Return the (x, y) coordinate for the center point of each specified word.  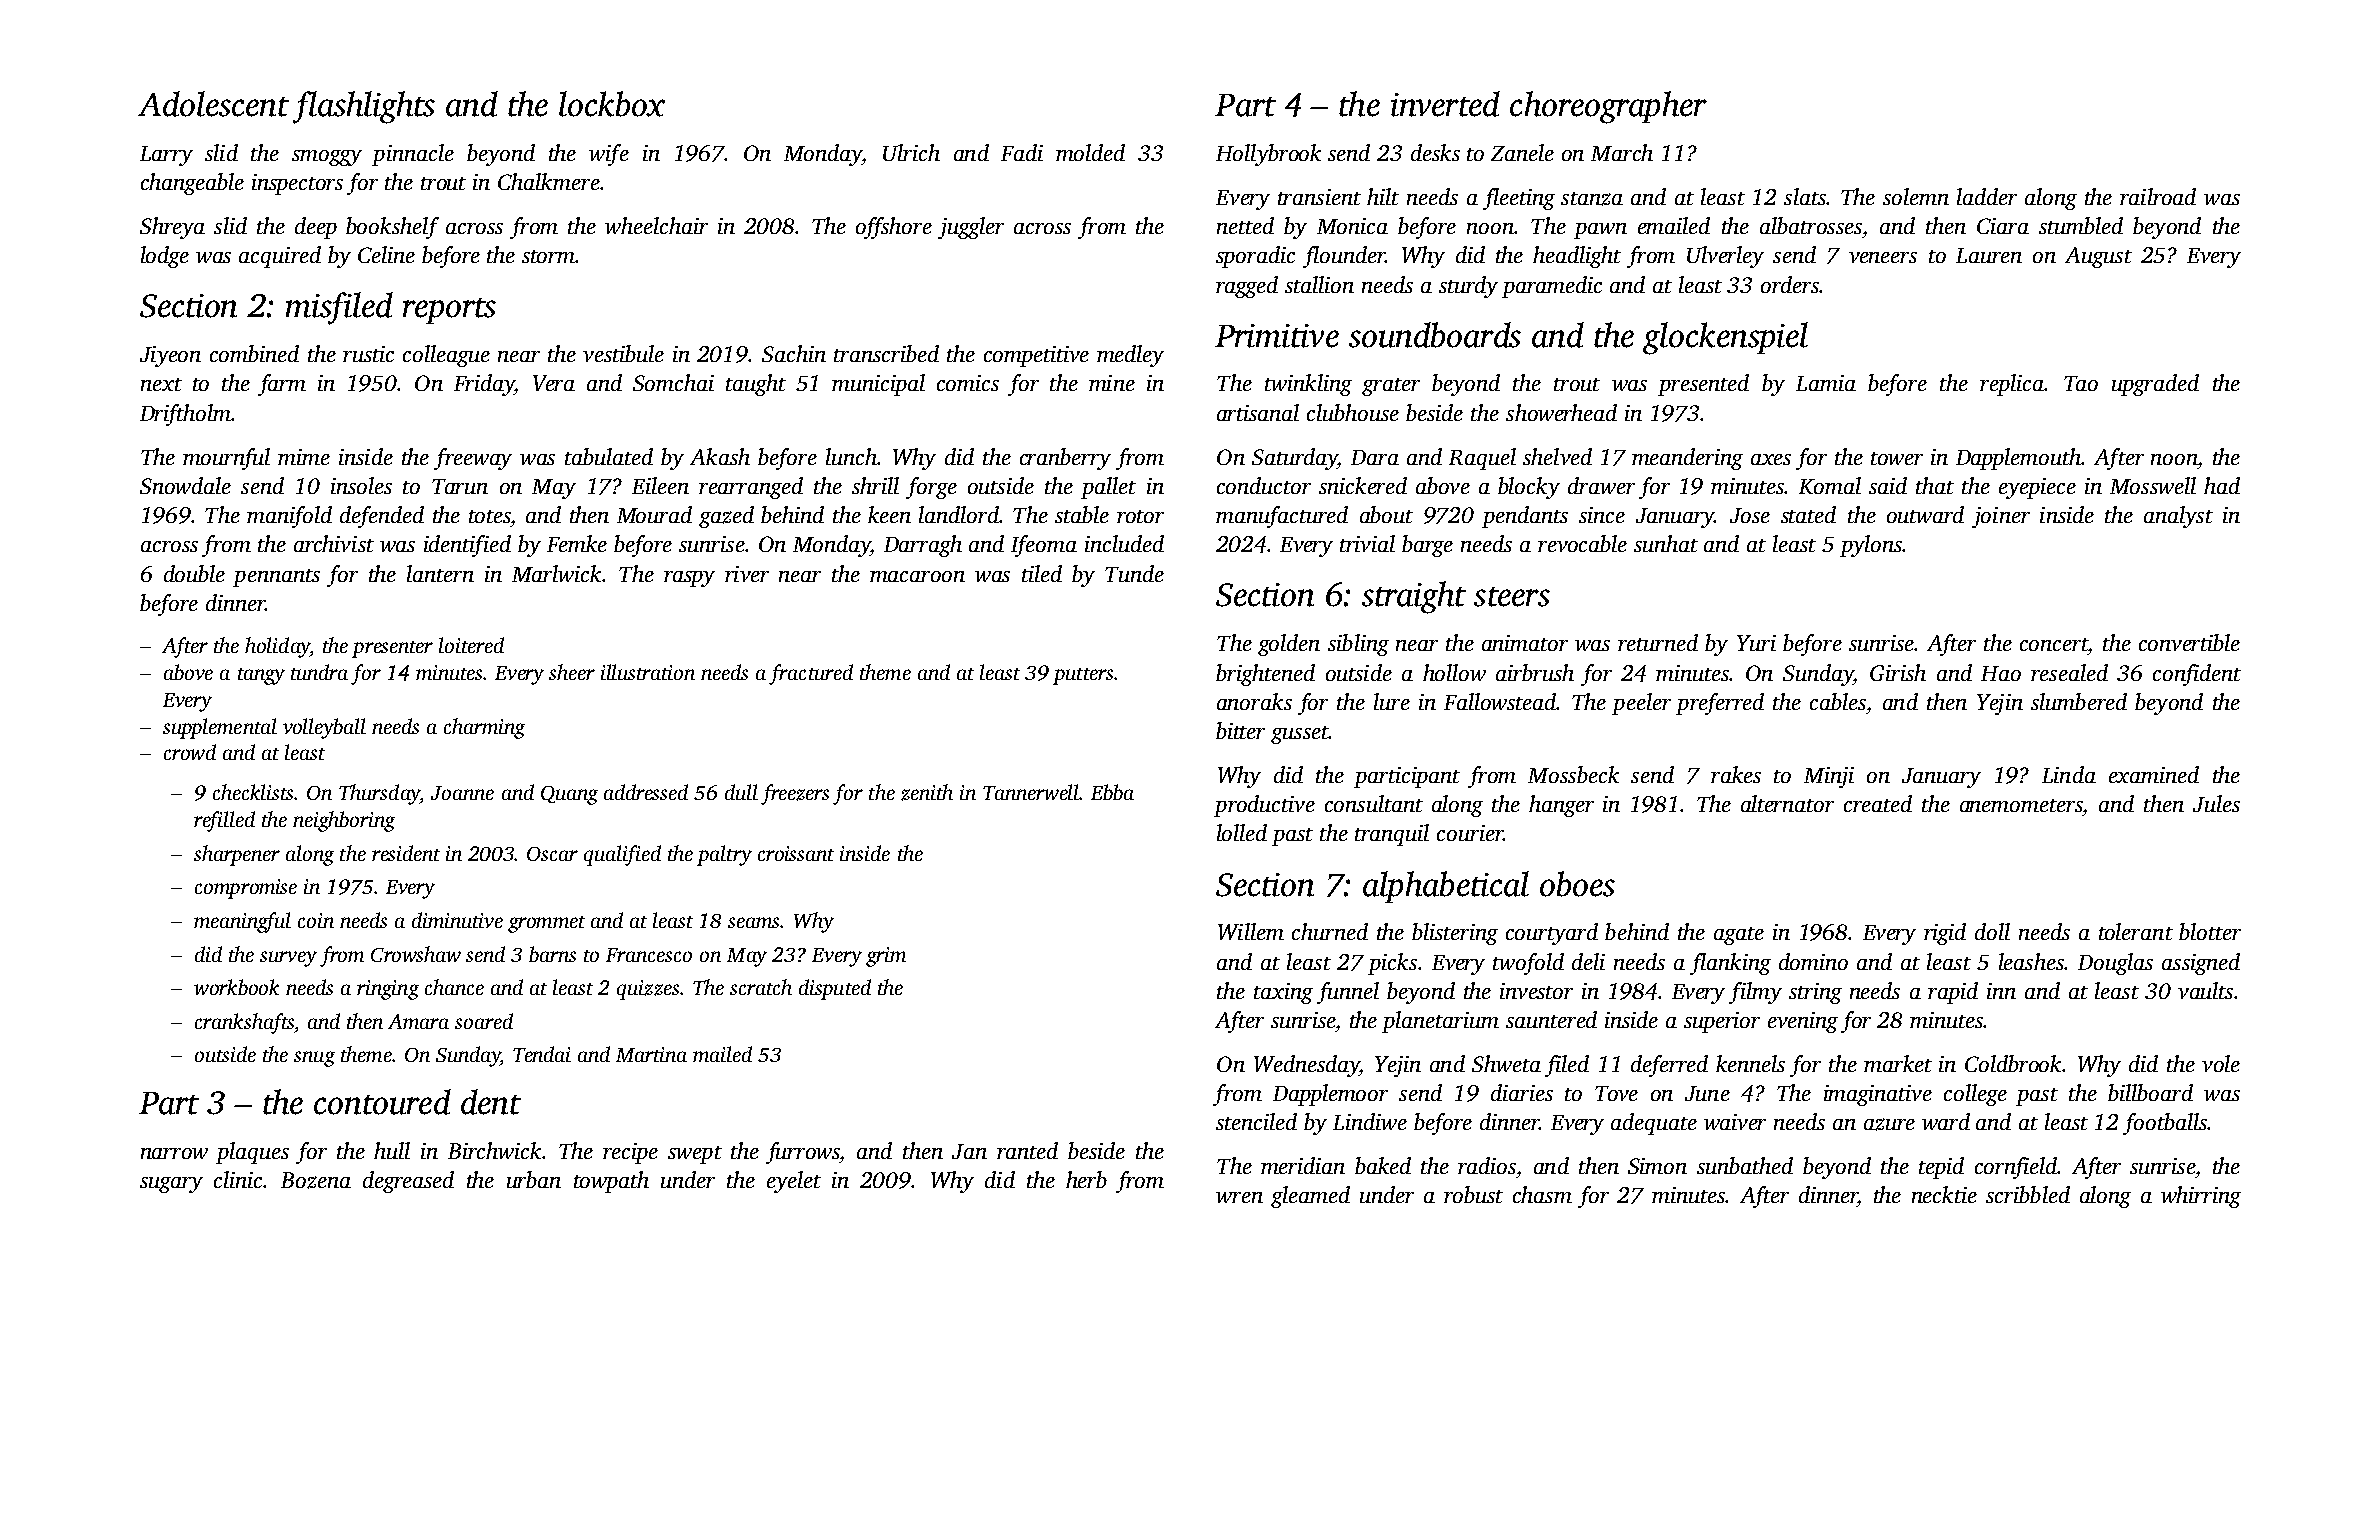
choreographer (1608, 107)
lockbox (612, 104)
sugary (171, 1185)
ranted (1027, 1150)
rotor (1140, 516)
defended (382, 517)
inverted (1445, 104)
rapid (1953, 993)
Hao (2001, 673)
